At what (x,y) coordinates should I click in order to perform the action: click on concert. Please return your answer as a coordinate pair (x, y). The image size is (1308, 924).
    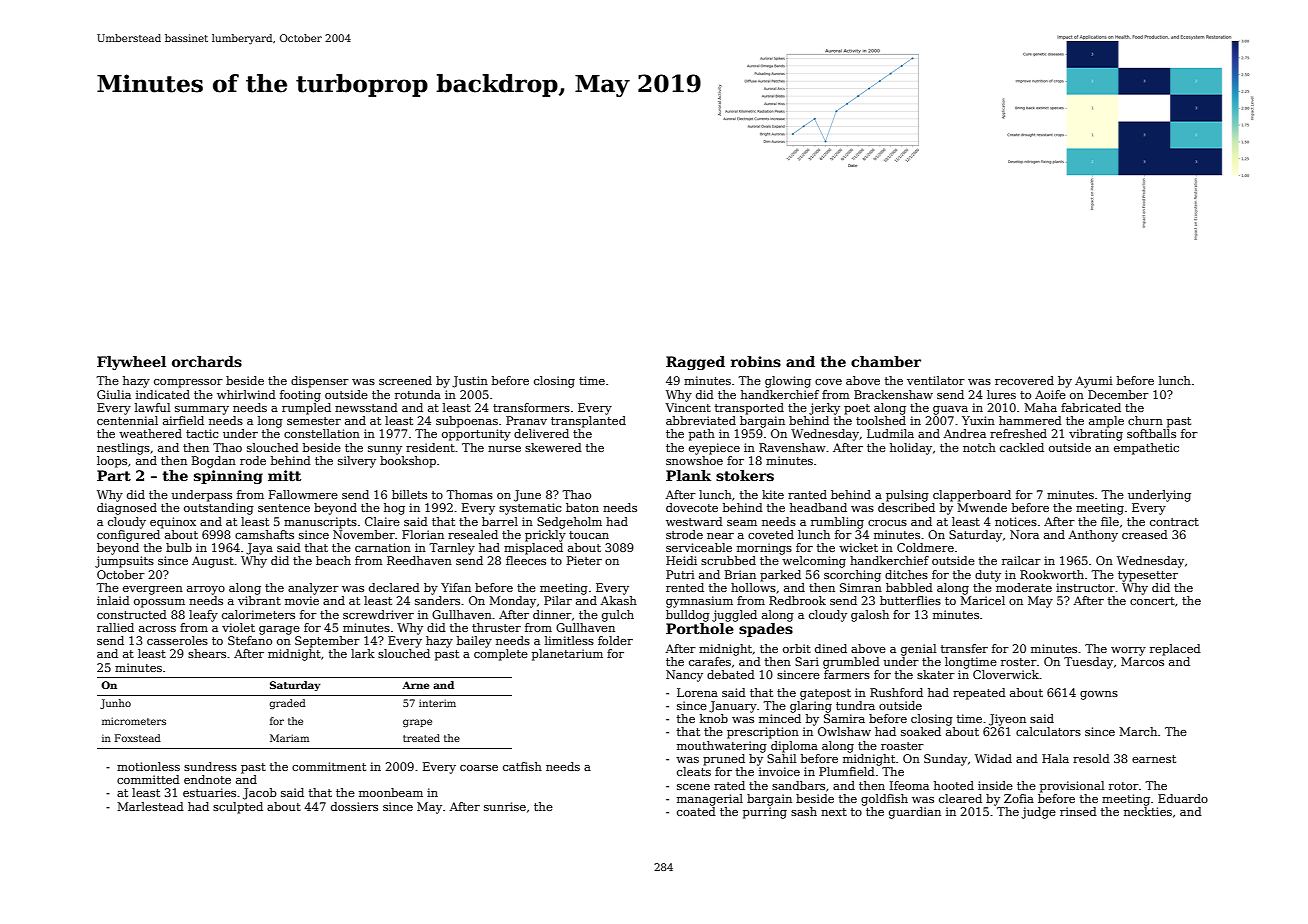
    Looking at the image, I should click on (1152, 601).
